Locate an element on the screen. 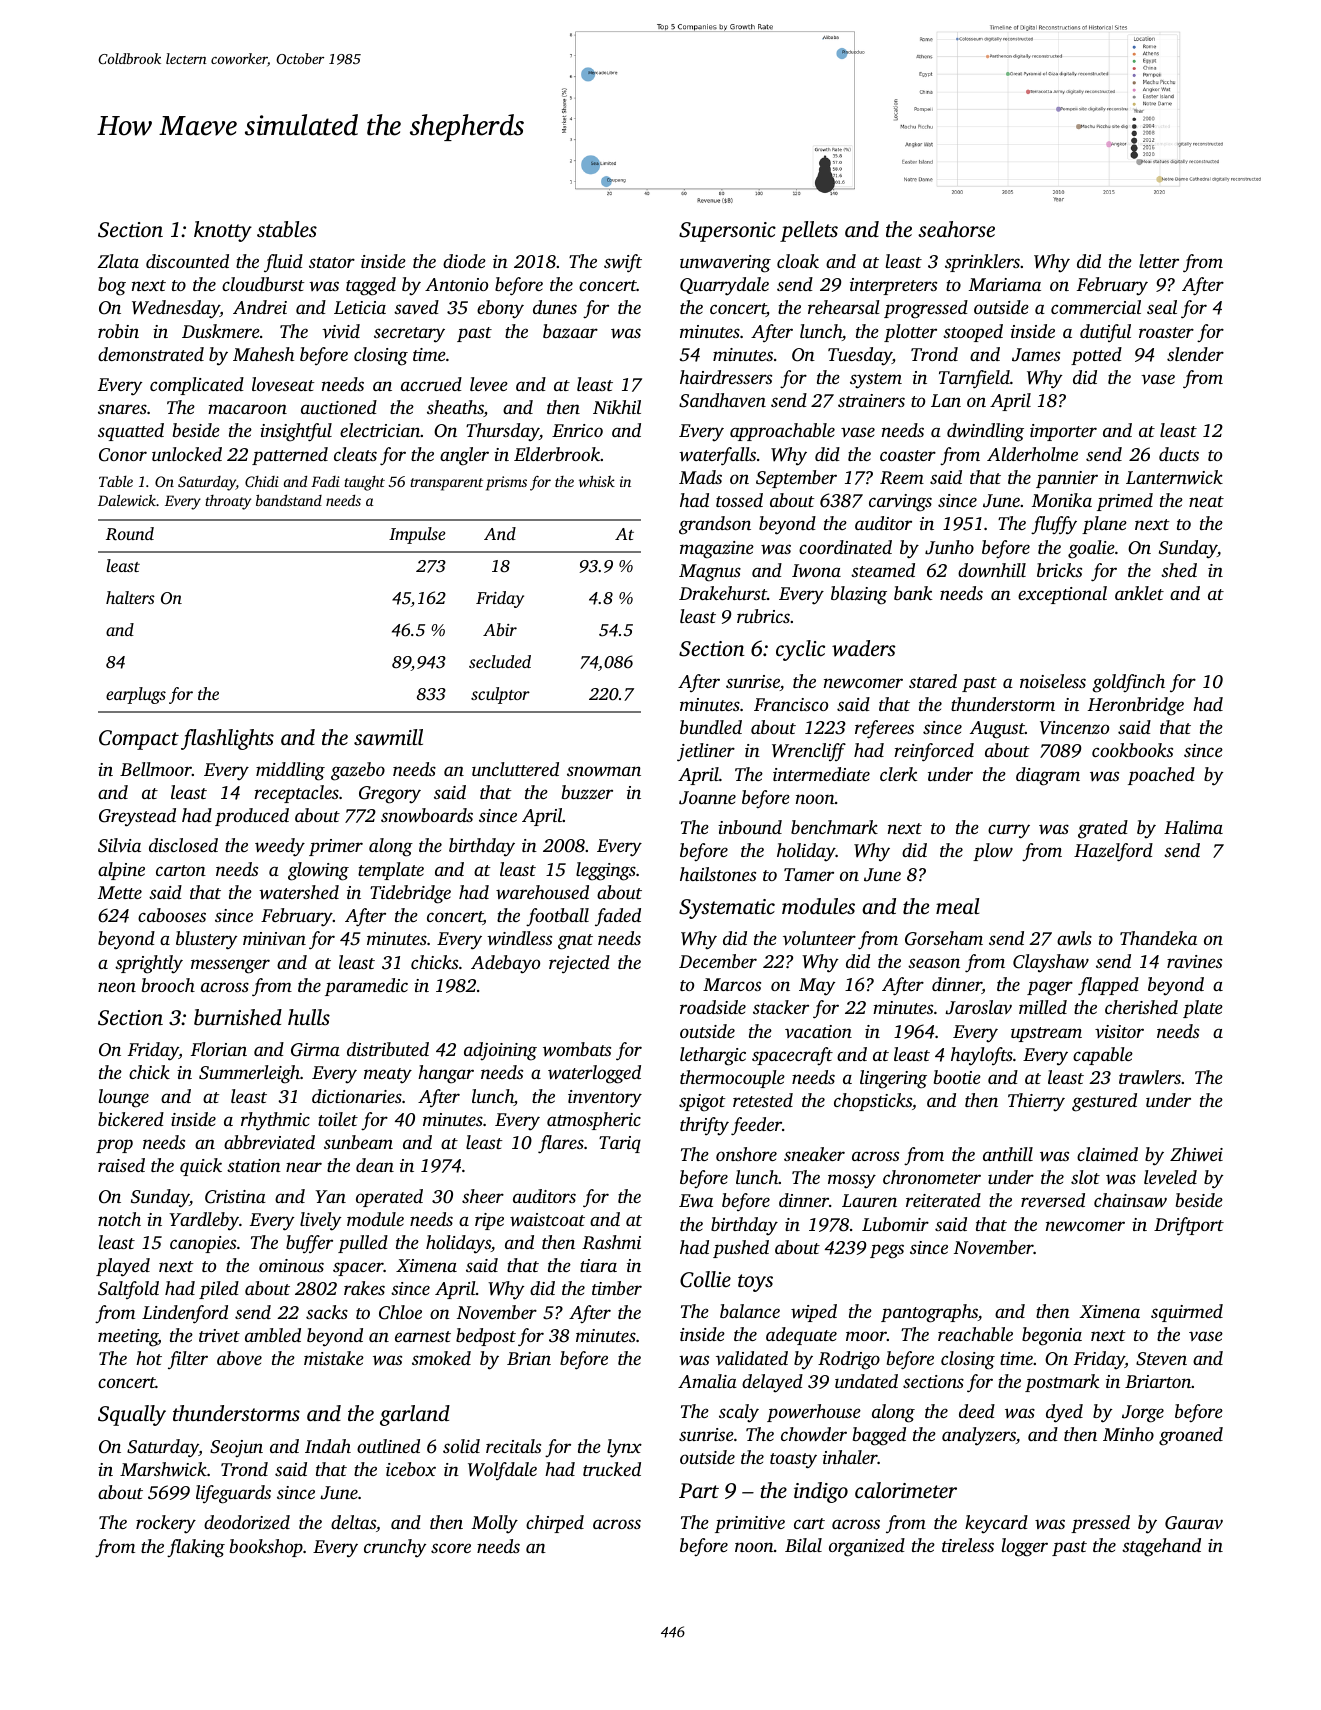 Image resolution: width=1321 pixels, height=1710 pixels. Zhiwei is located at coordinates (1196, 1154).
